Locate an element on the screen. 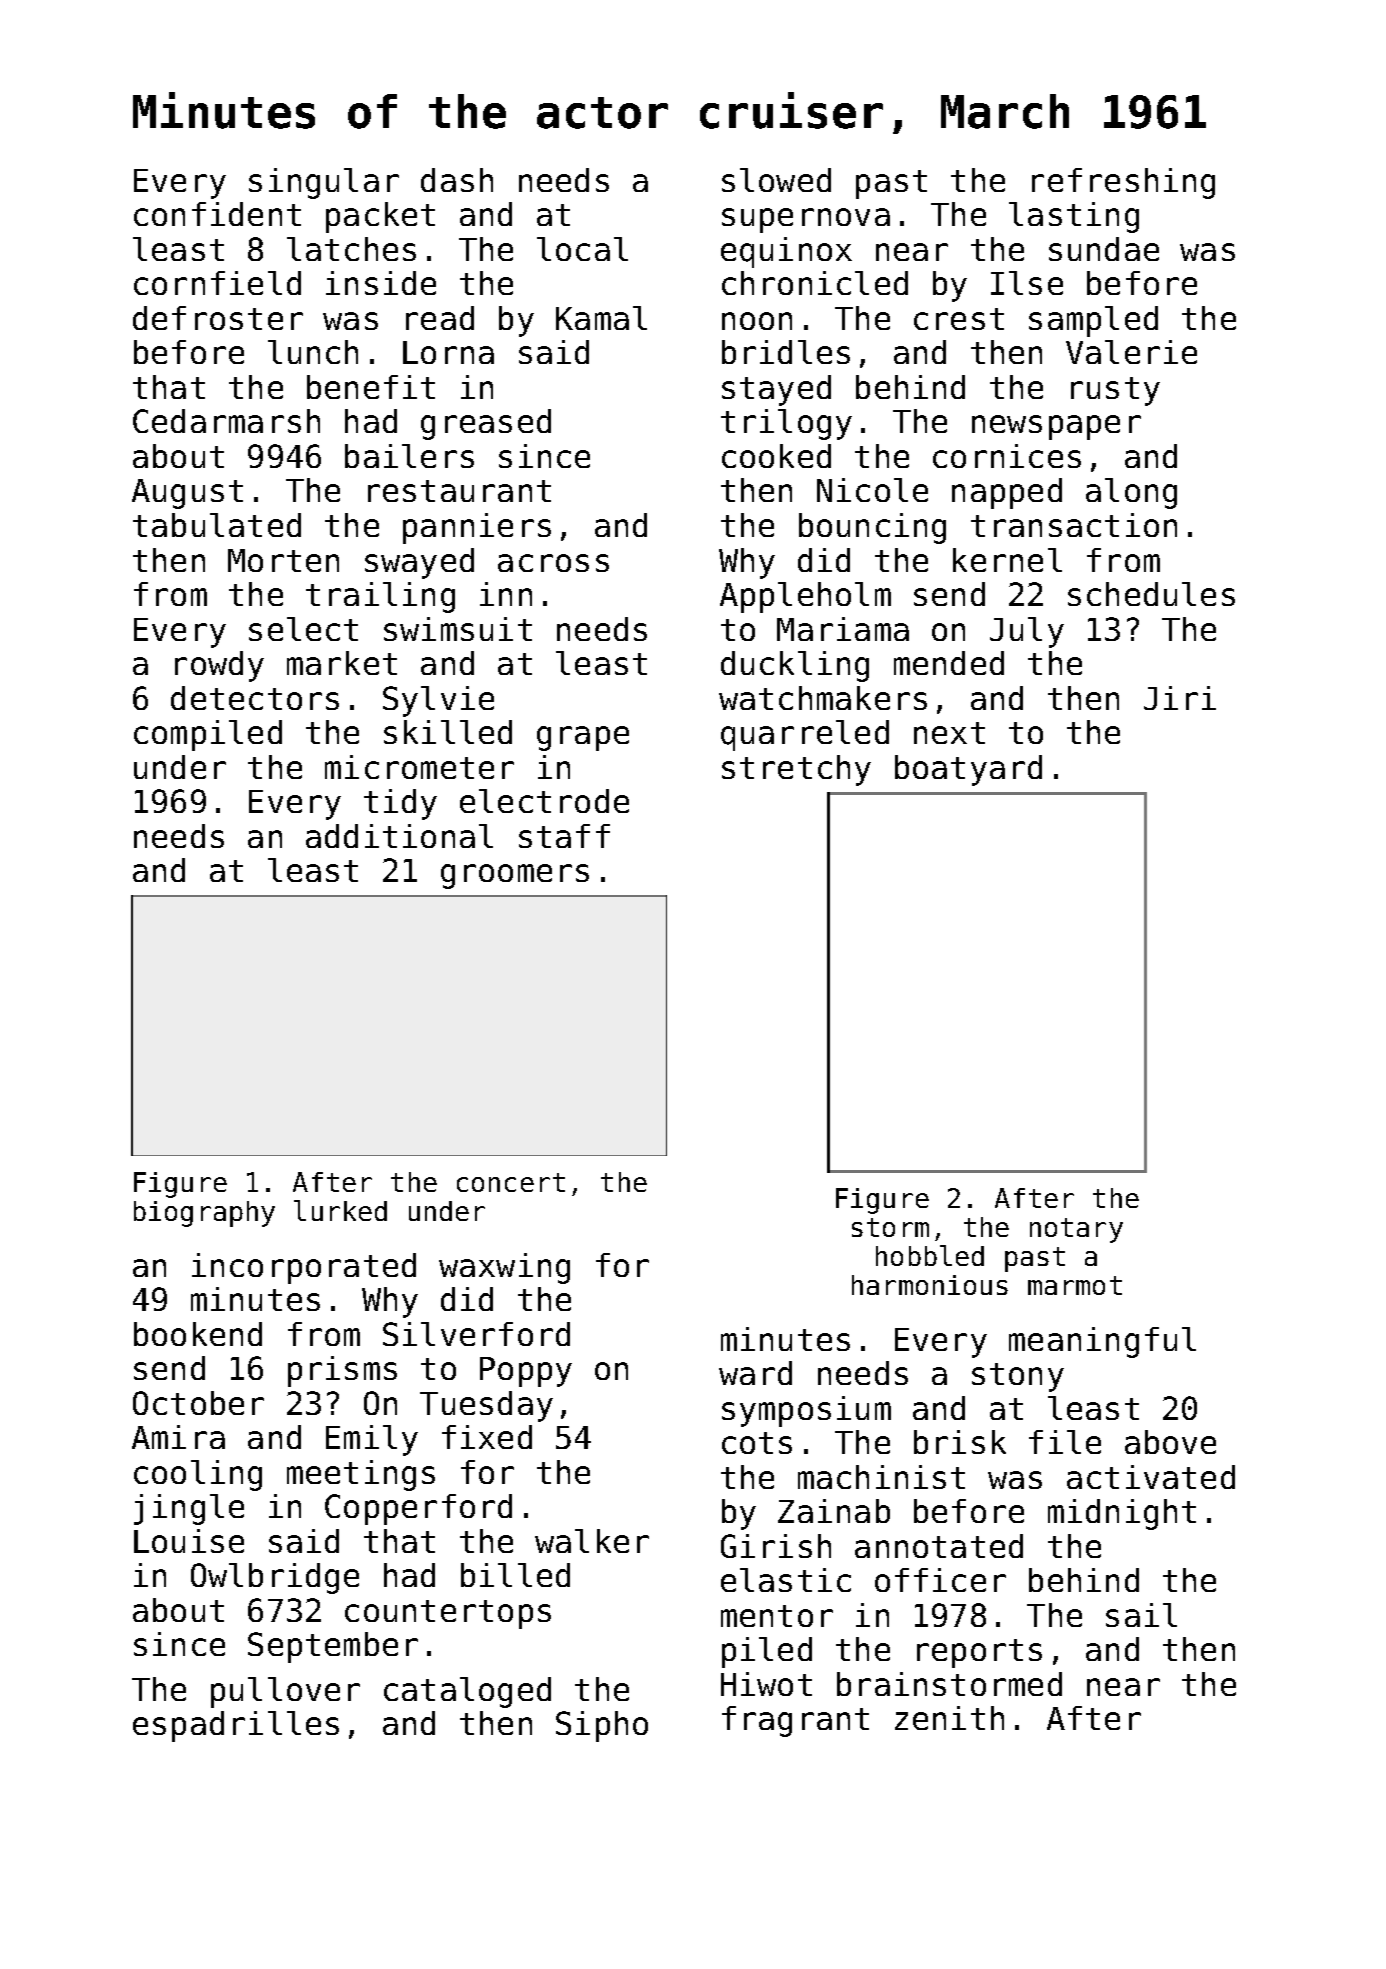 The image size is (1386, 1969). notary is located at coordinates (1076, 1230).
